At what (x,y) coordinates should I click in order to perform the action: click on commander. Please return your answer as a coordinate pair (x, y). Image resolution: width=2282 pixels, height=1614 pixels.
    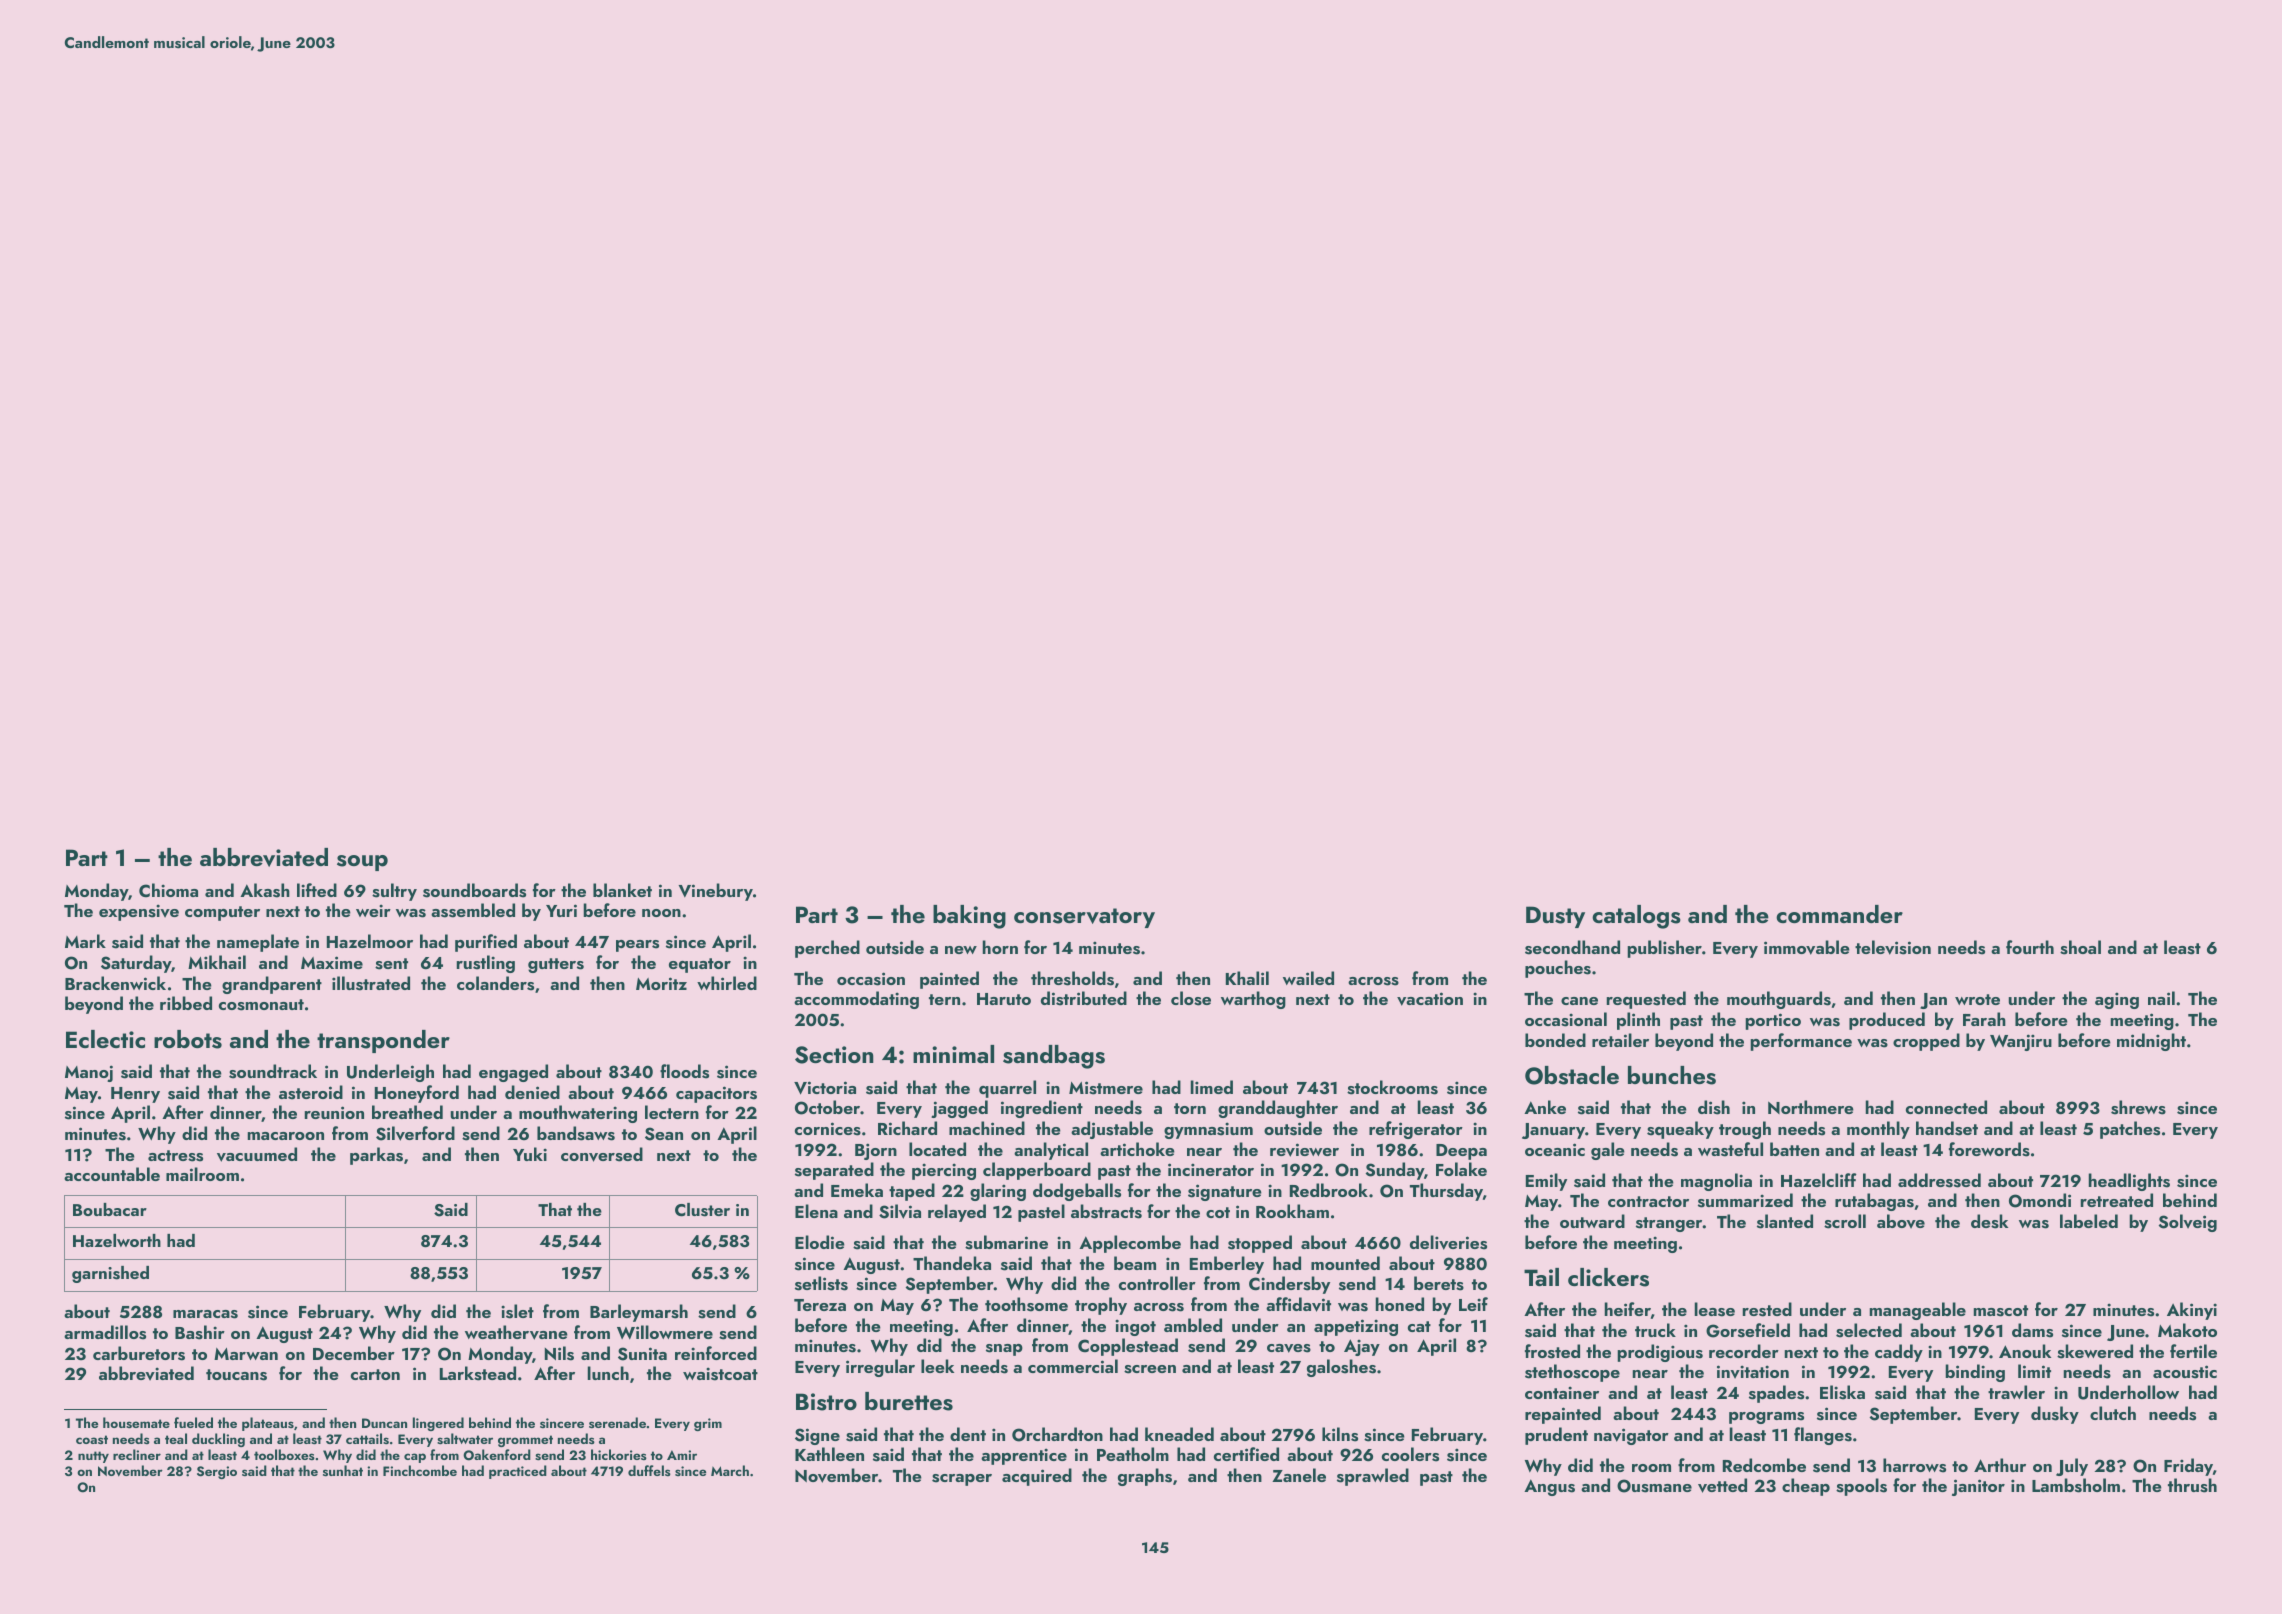
    Looking at the image, I should click on (1839, 914).
